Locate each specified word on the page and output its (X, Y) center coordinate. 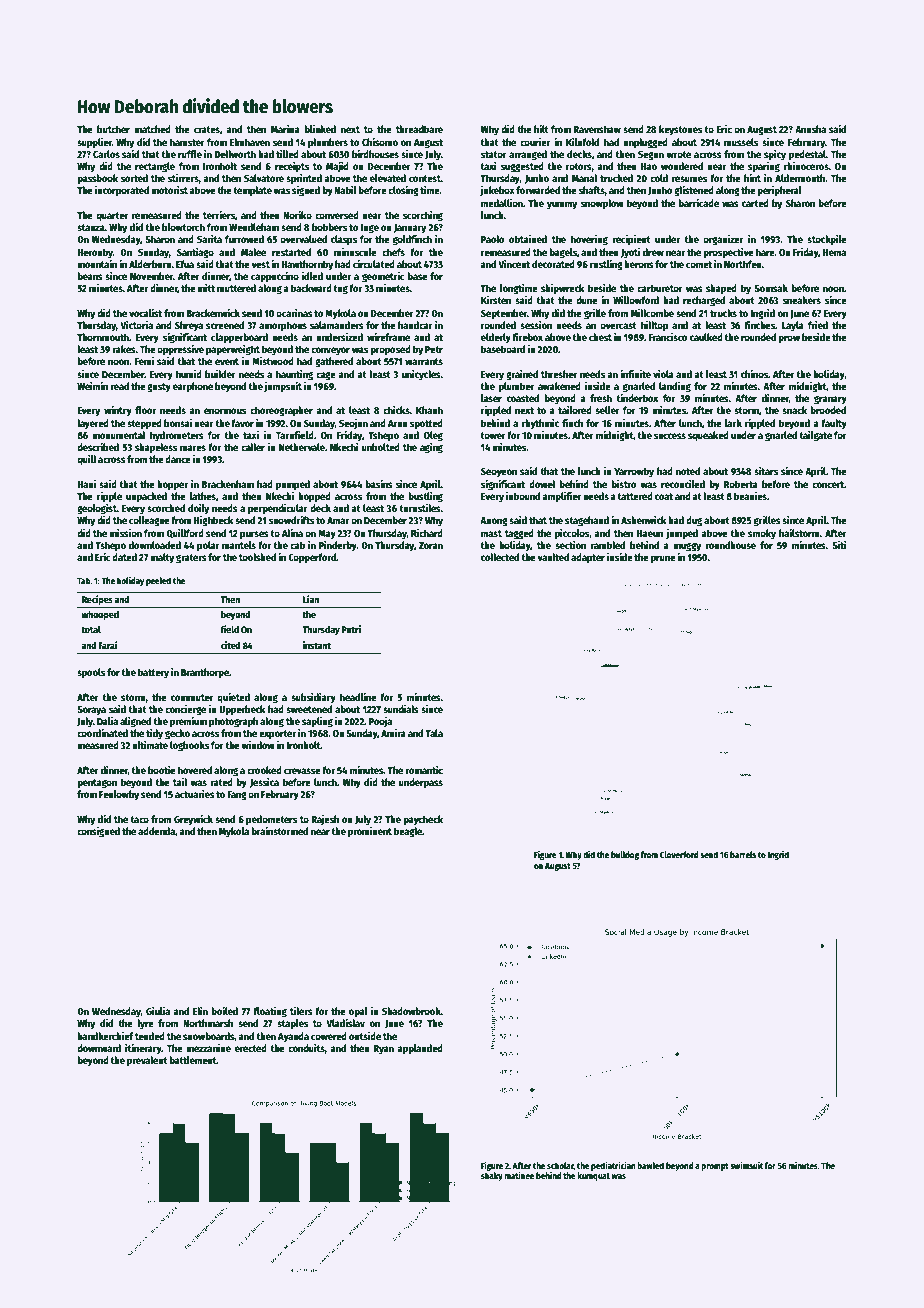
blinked (320, 129)
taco (139, 819)
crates (207, 129)
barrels (743, 854)
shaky (492, 1176)
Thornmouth (103, 337)
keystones (680, 130)
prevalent (147, 1061)
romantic (424, 770)
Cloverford (679, 854)
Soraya (91, 710)
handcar (415, 325)
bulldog (625, 855)
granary (830, 400)
